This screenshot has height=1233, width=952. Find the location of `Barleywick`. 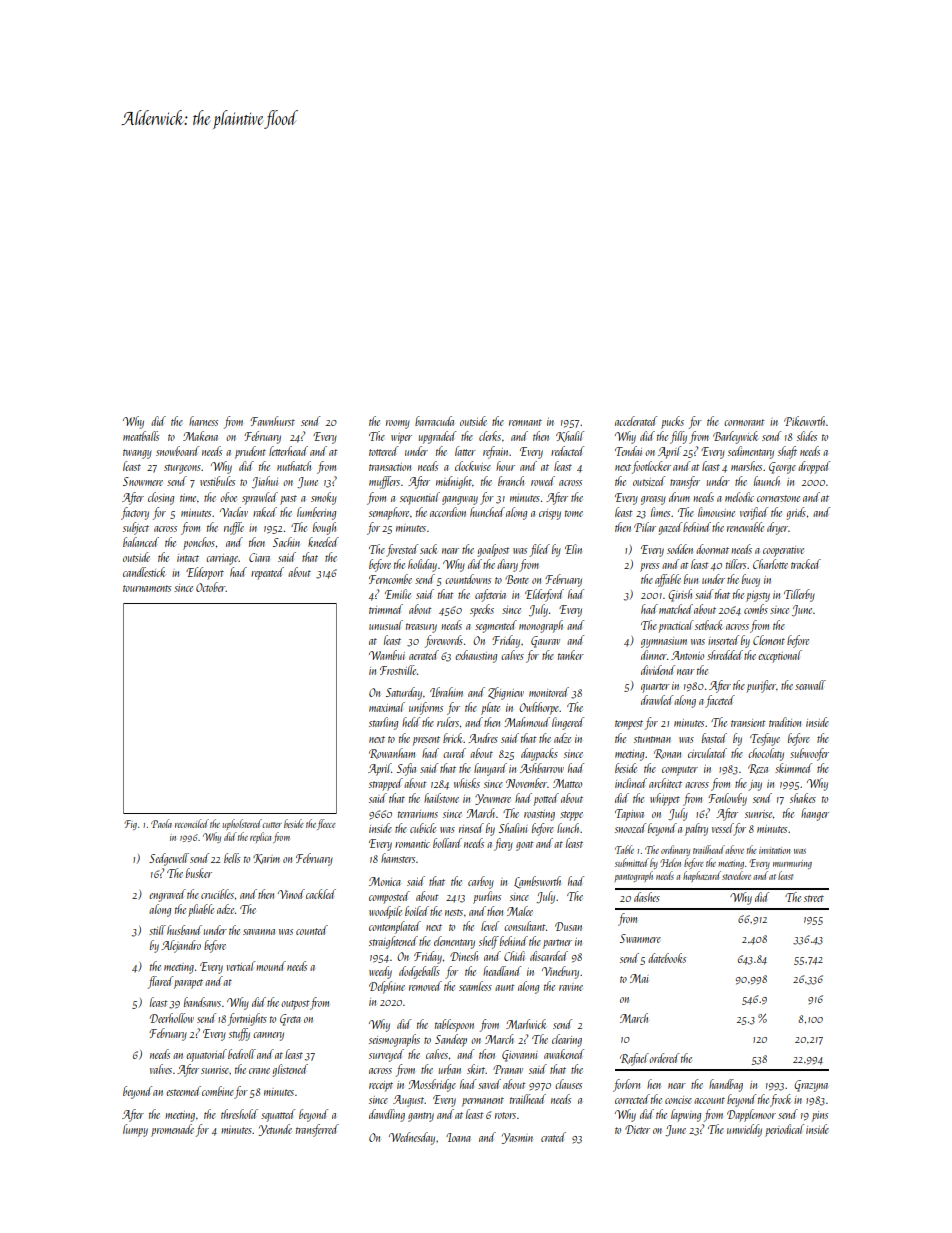

Barleywick is located at coordinates (735, 437).
